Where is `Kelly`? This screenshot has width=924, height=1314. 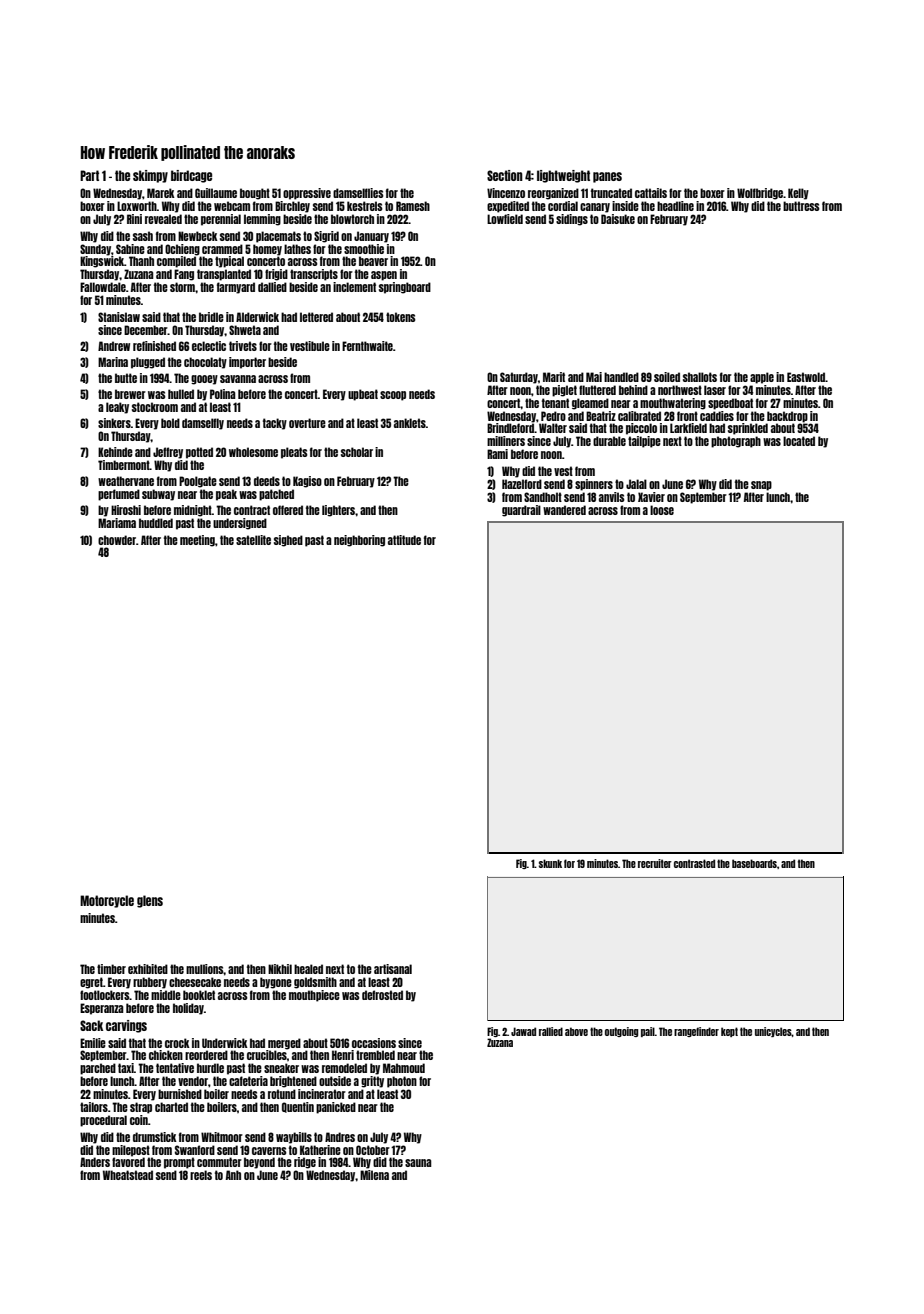 Kelly is located at coordinates (798, 194).
